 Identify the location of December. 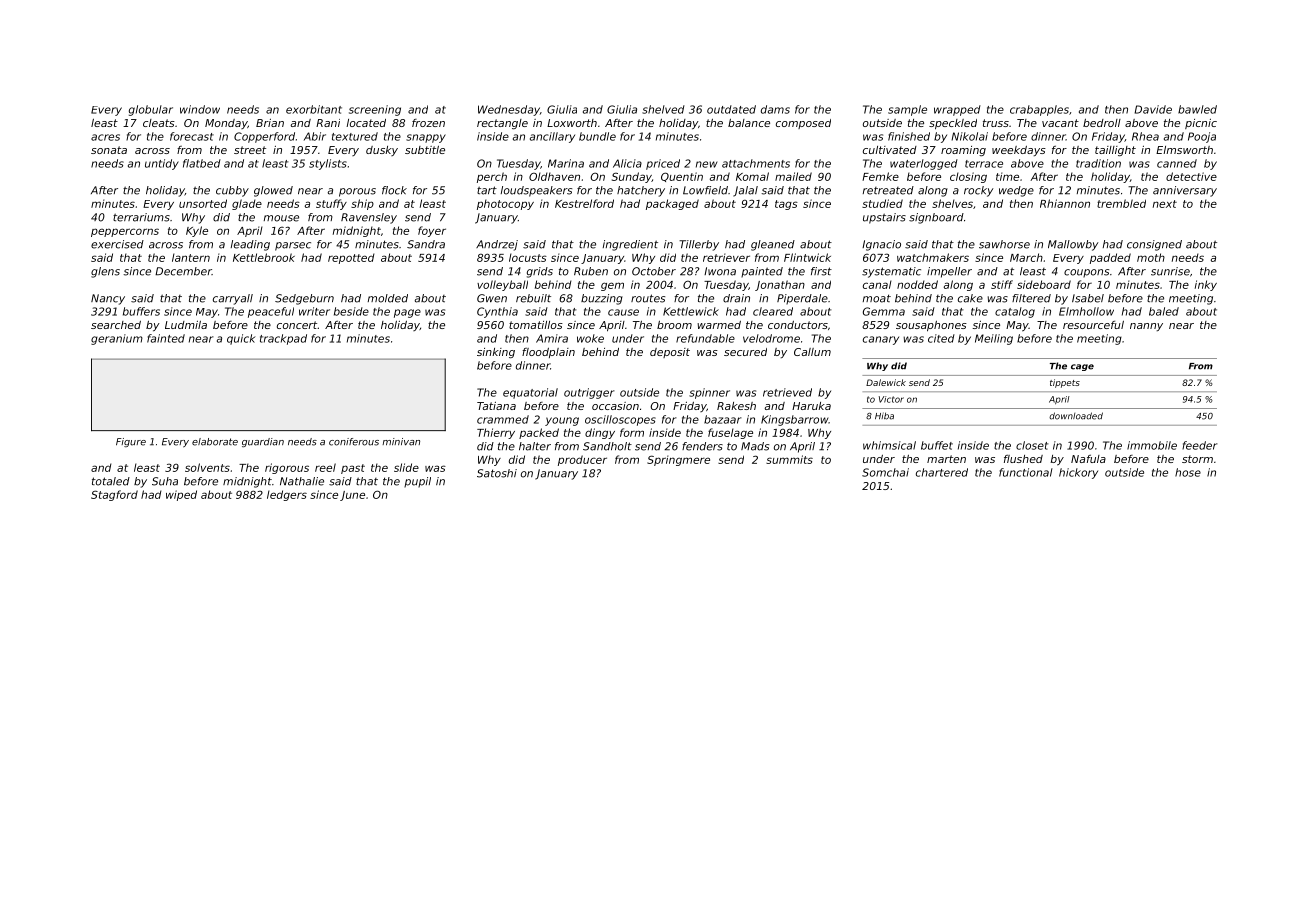
(183, 271).
